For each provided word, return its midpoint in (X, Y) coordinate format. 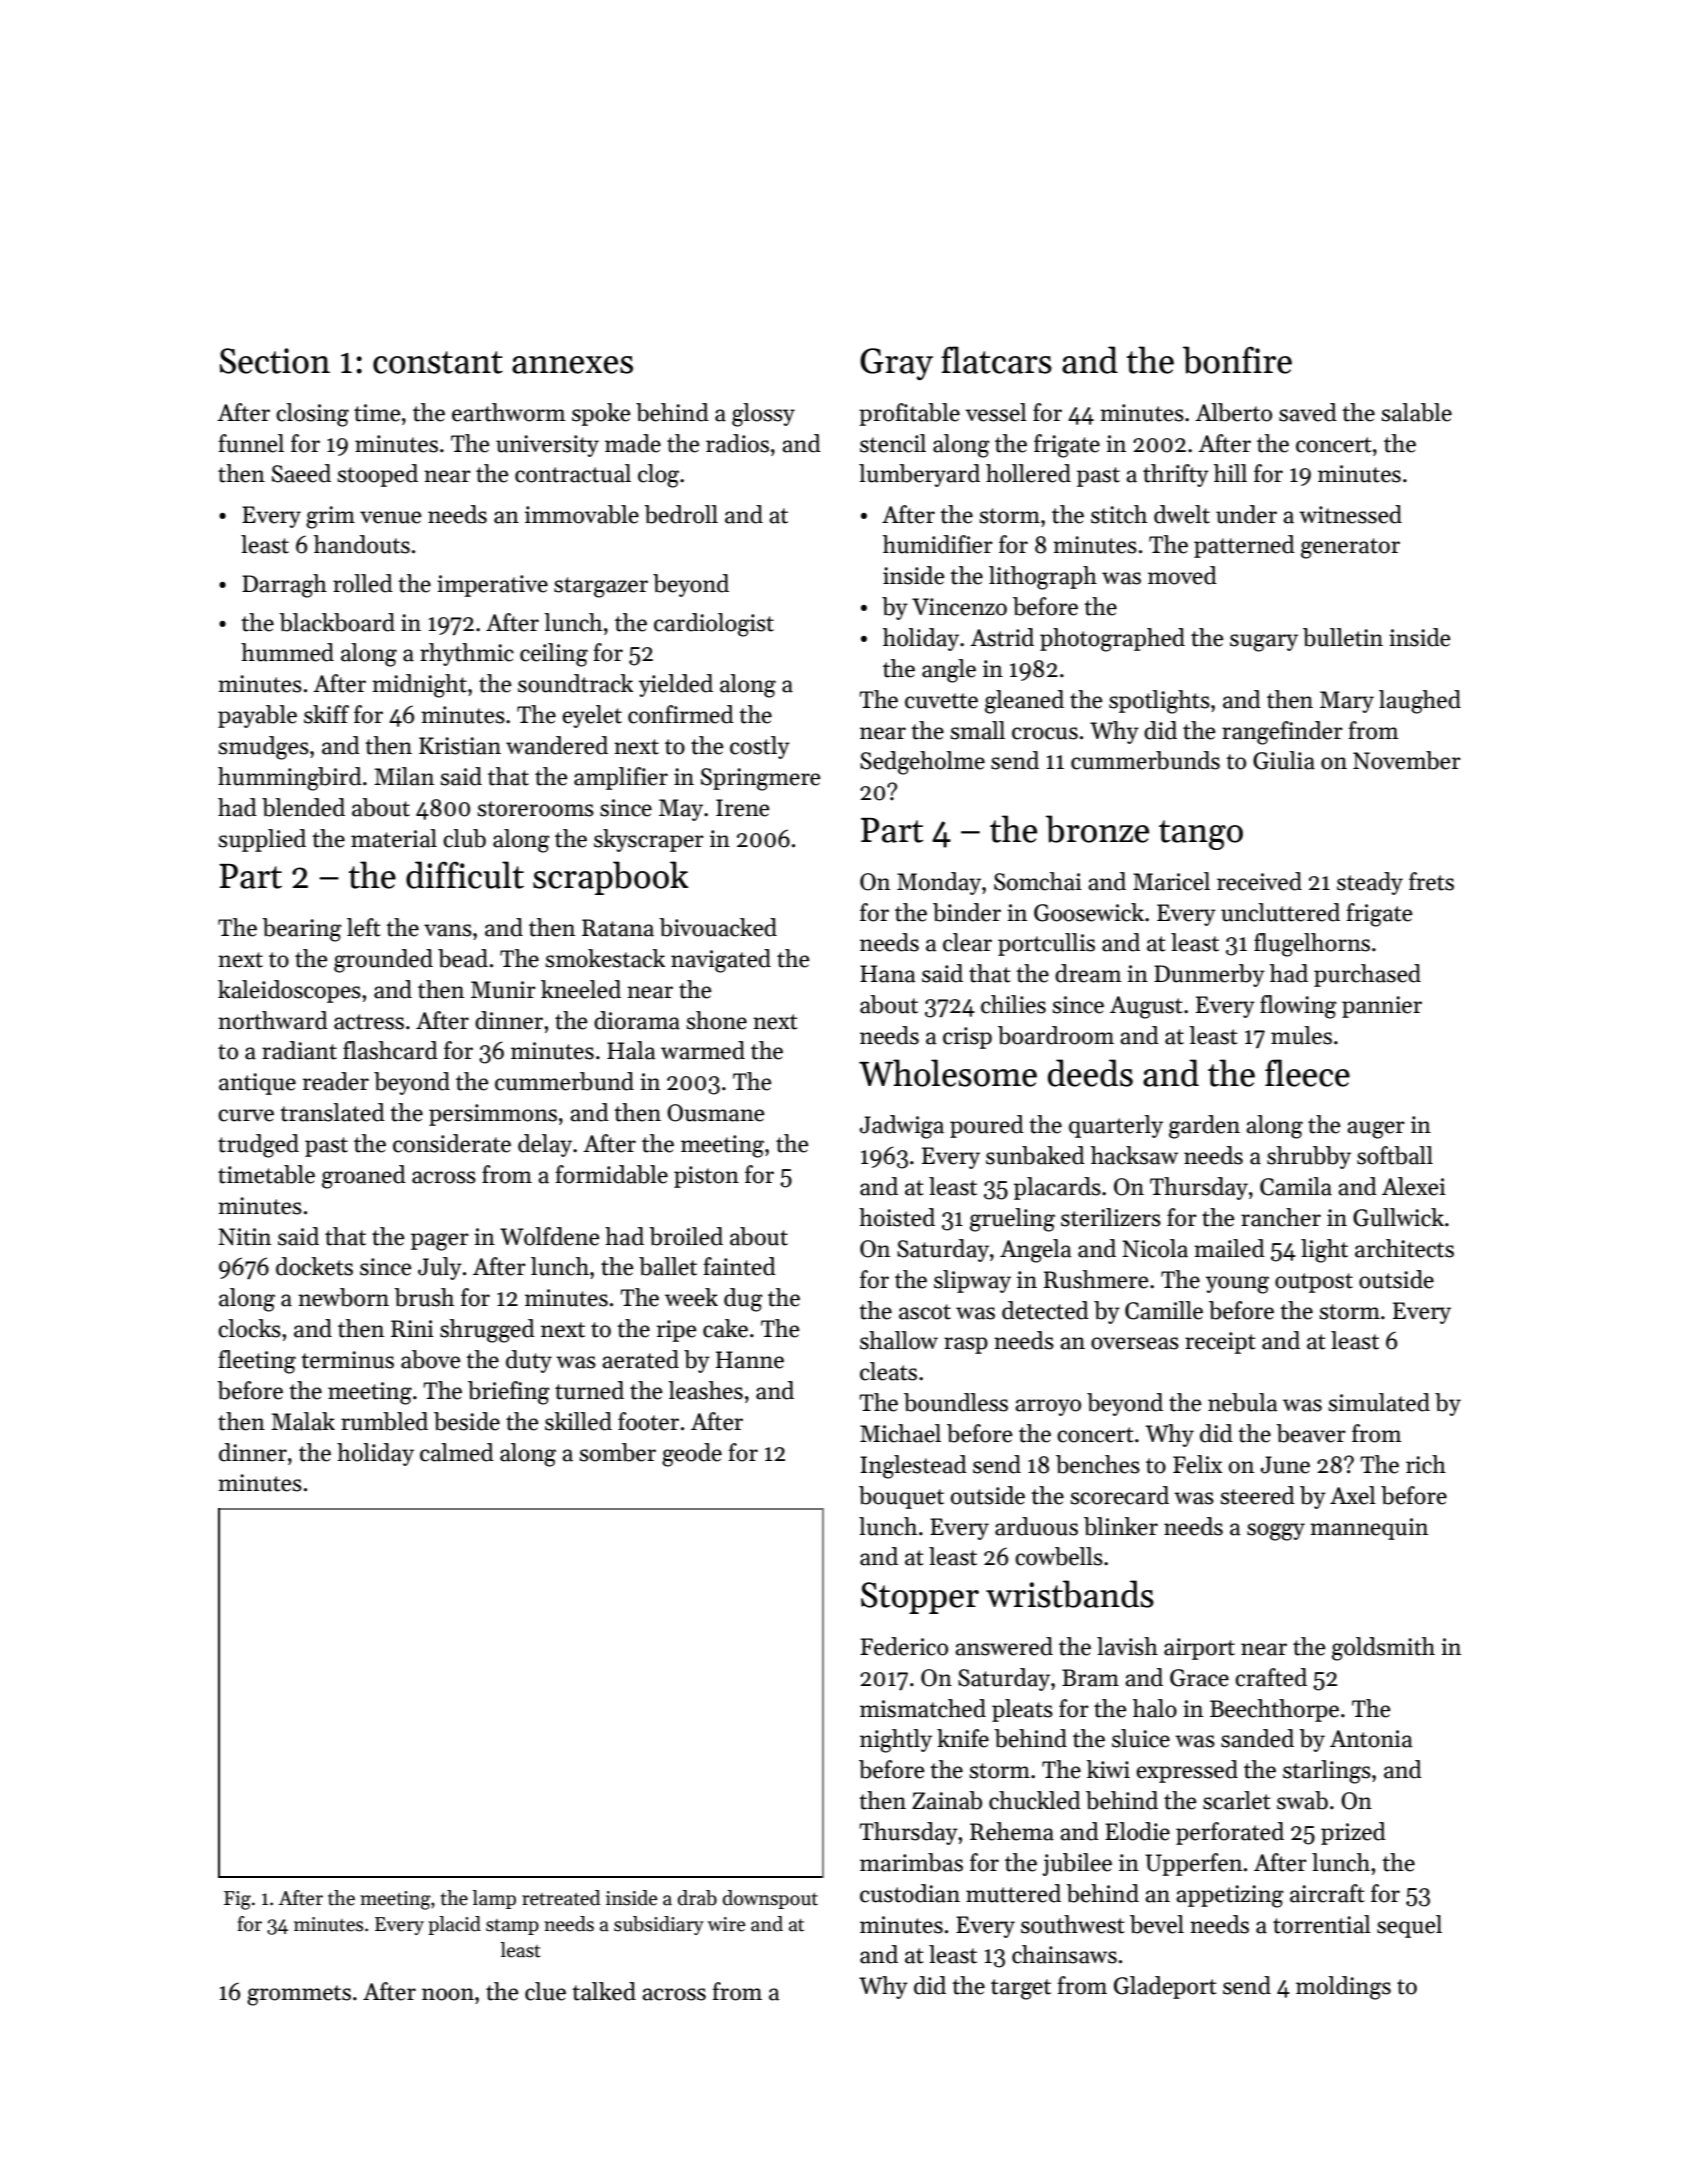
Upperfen (1193, 1864)
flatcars (996, 360)
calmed (457, 1452)
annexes (572, 365)
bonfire (1237, 360)
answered (1004, 1646)
